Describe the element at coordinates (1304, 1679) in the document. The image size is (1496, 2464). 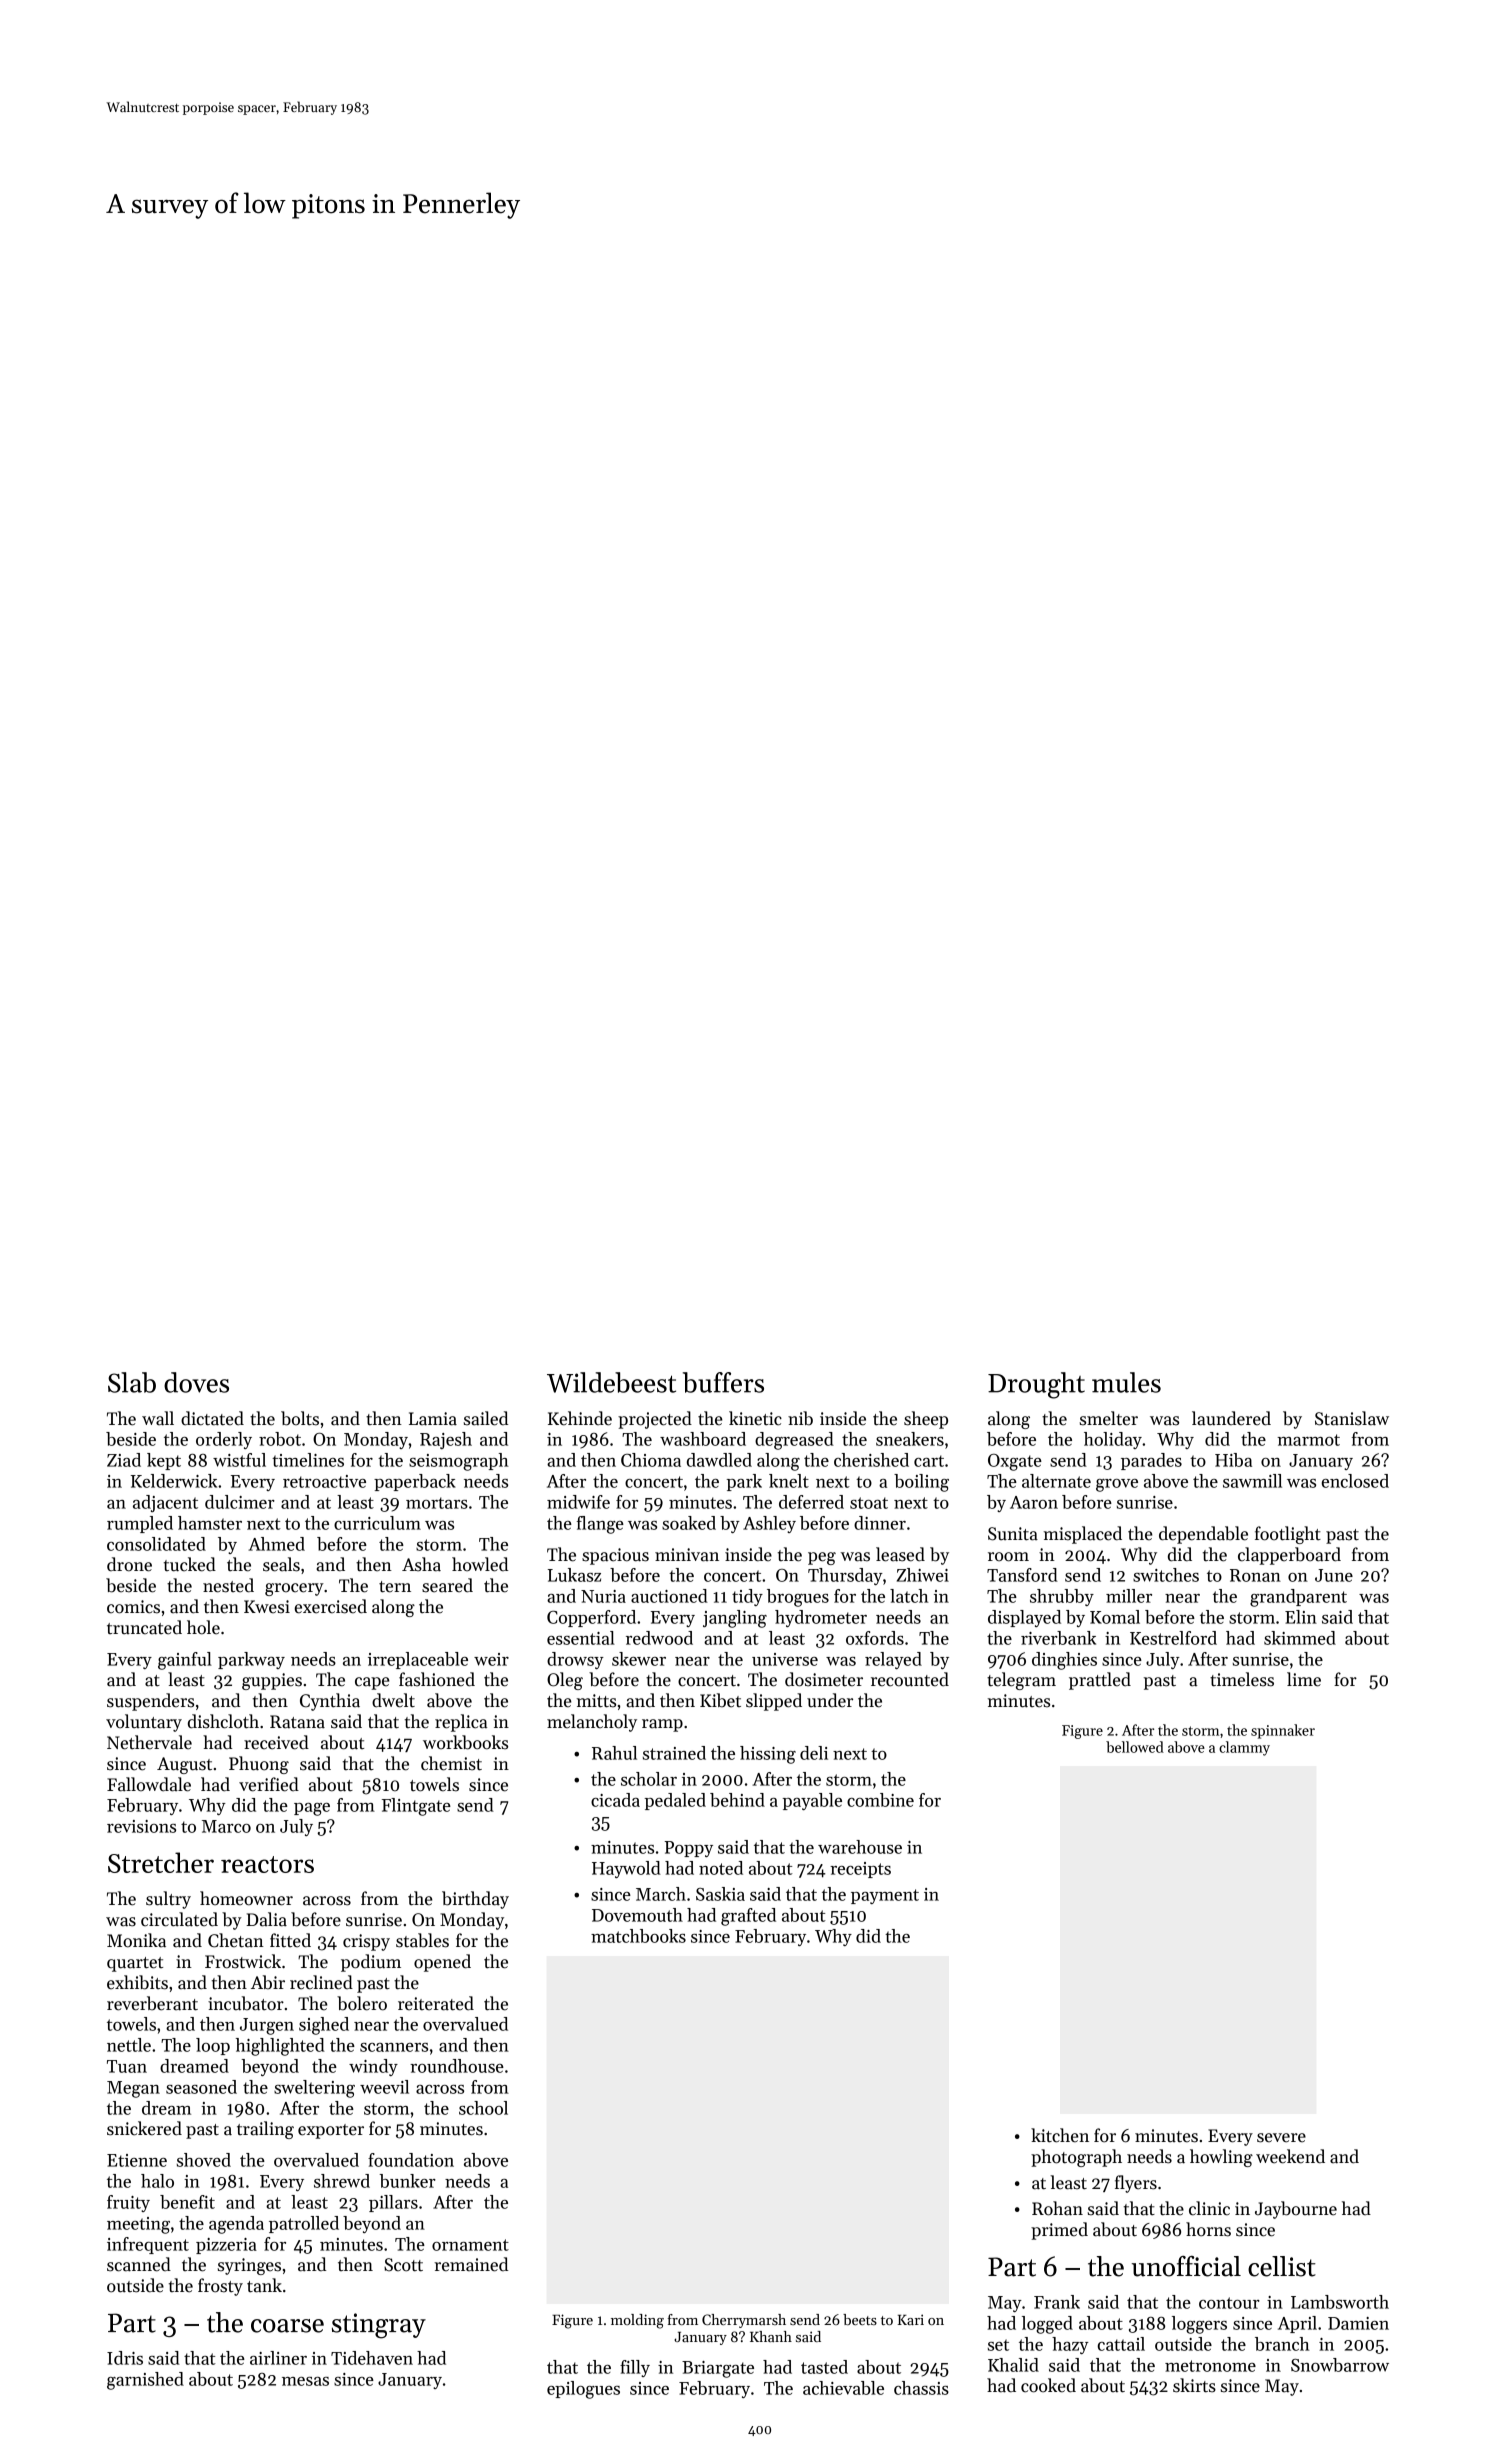
I see `lime` at that location.
